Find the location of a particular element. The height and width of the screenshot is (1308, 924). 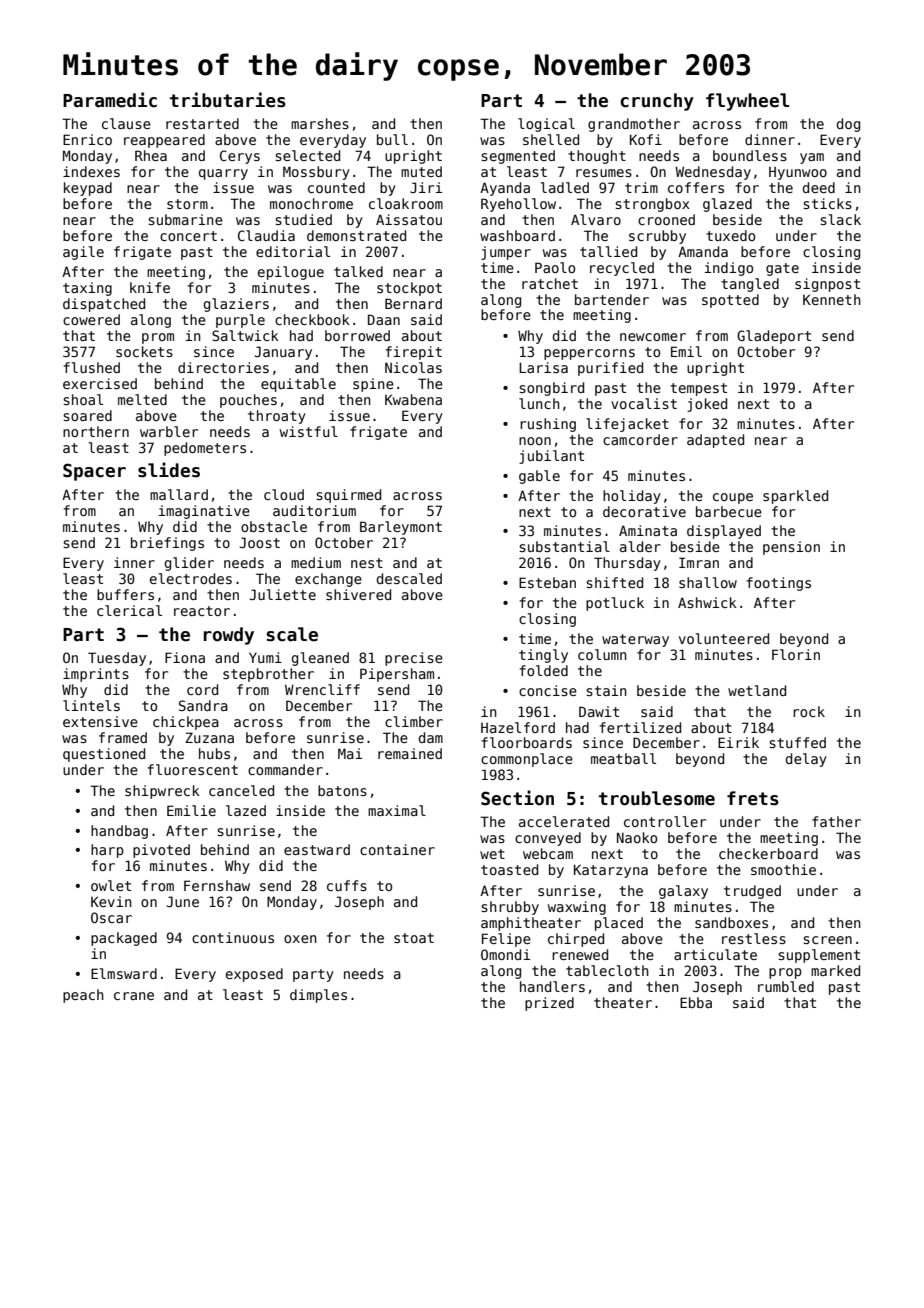

peach is located at coordinates (83, 996).
